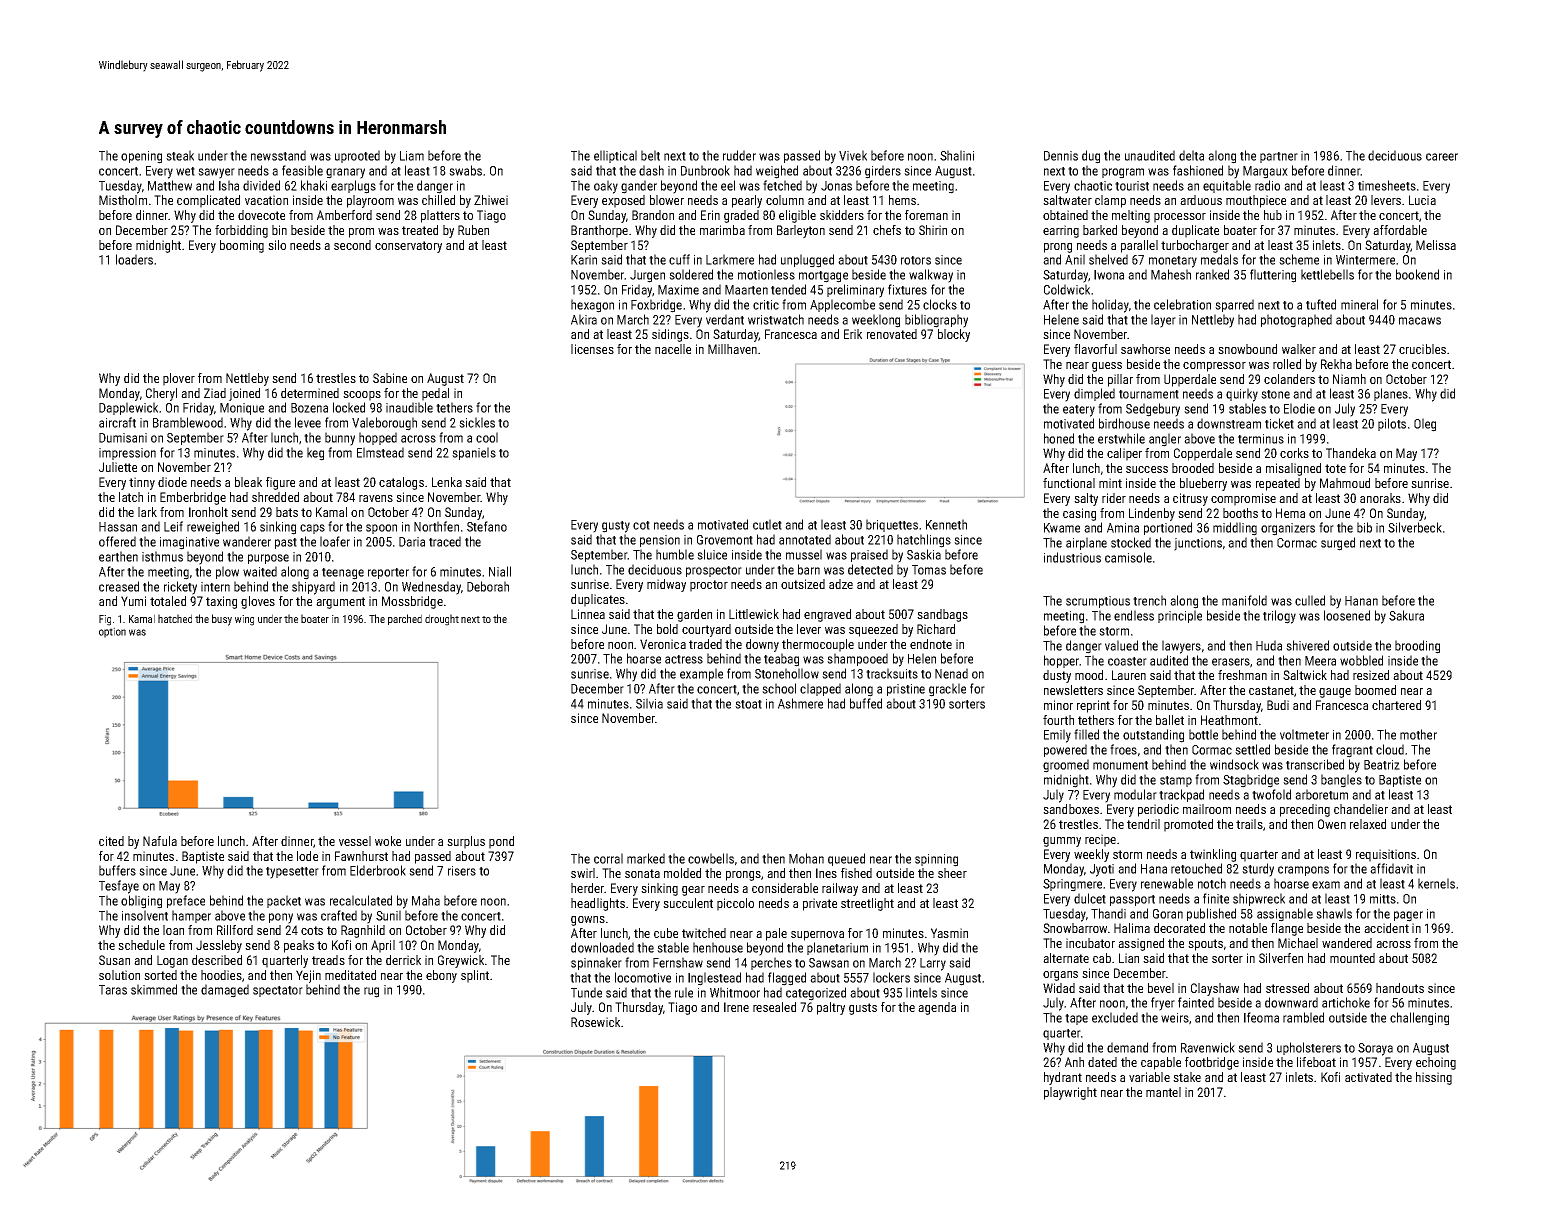  What do you see at coordinates (853, 155) in the screenshot?
I see `Vivek` at bounding box center [853, 155].
